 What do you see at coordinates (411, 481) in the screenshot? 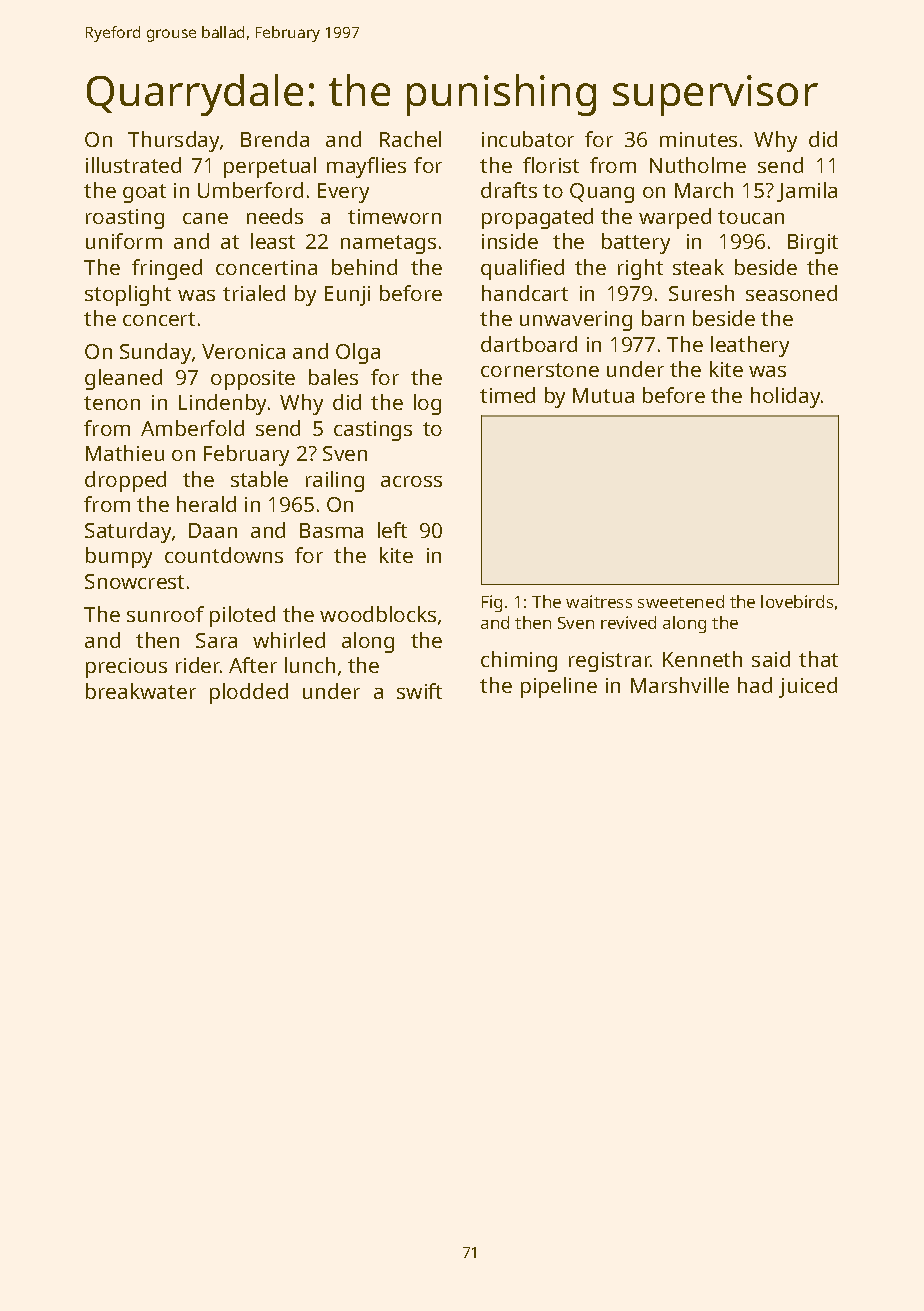
I see `across` at bounding box center [411, 481].
